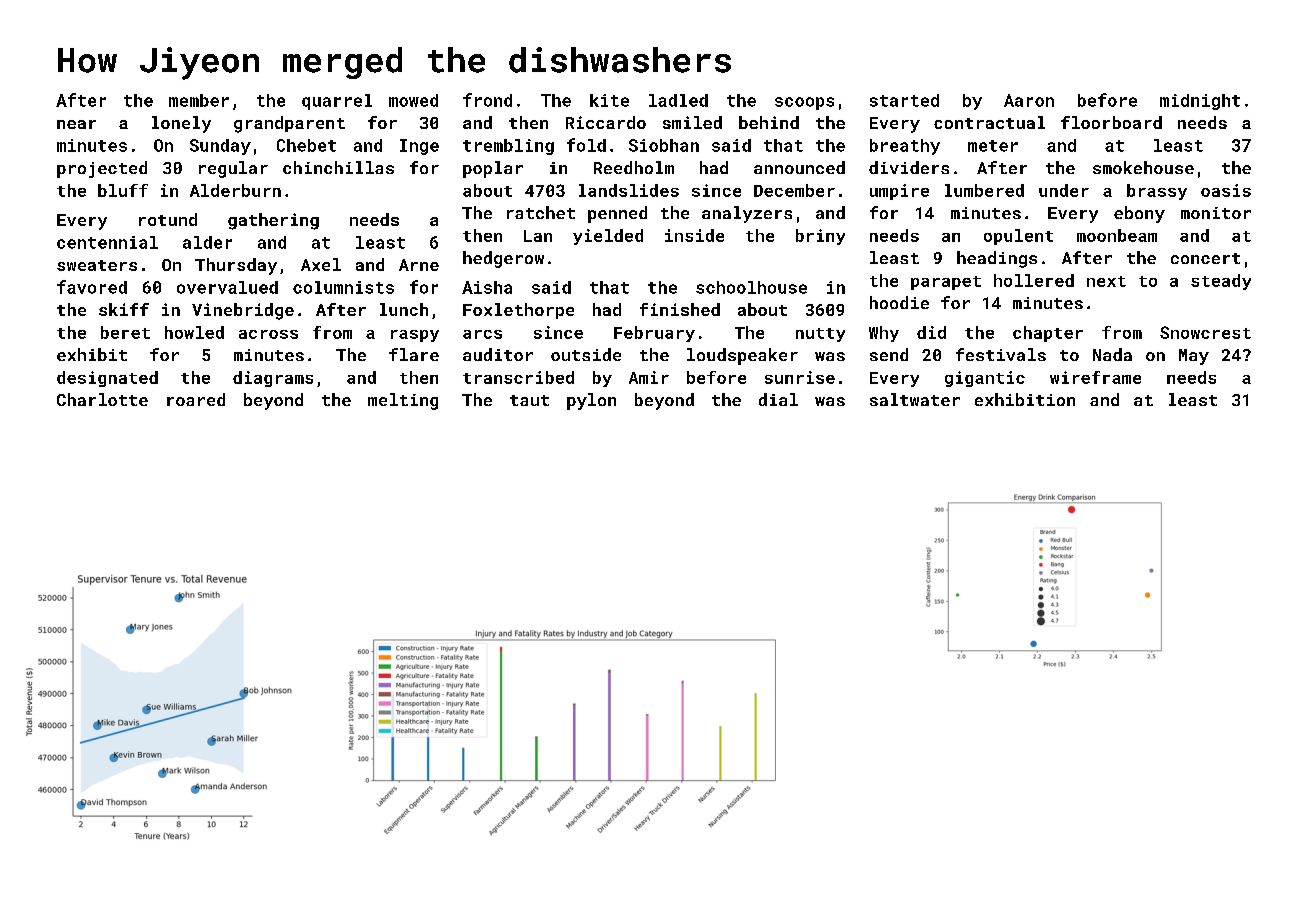 Image resolution: width=1308 pixels, height=924 pixels. I want to click on Snowcrest, so click(1205, 332).
